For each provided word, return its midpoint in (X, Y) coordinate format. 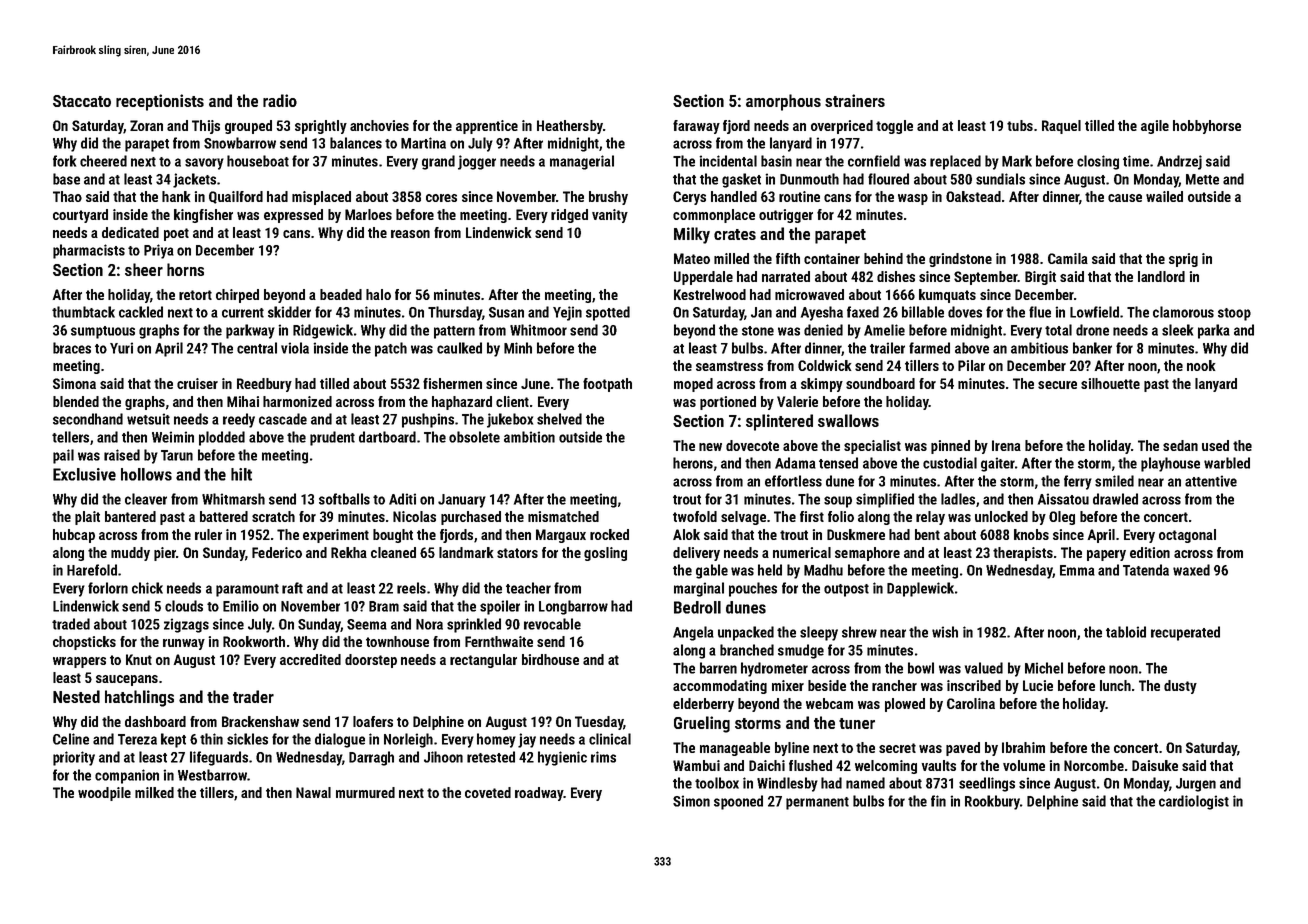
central (257, 348)
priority (74, 758)
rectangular (483, 661)
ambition (529, 437)
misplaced (321, 198)
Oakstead (973, 196)
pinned (950, 447)
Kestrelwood (710, 294)
